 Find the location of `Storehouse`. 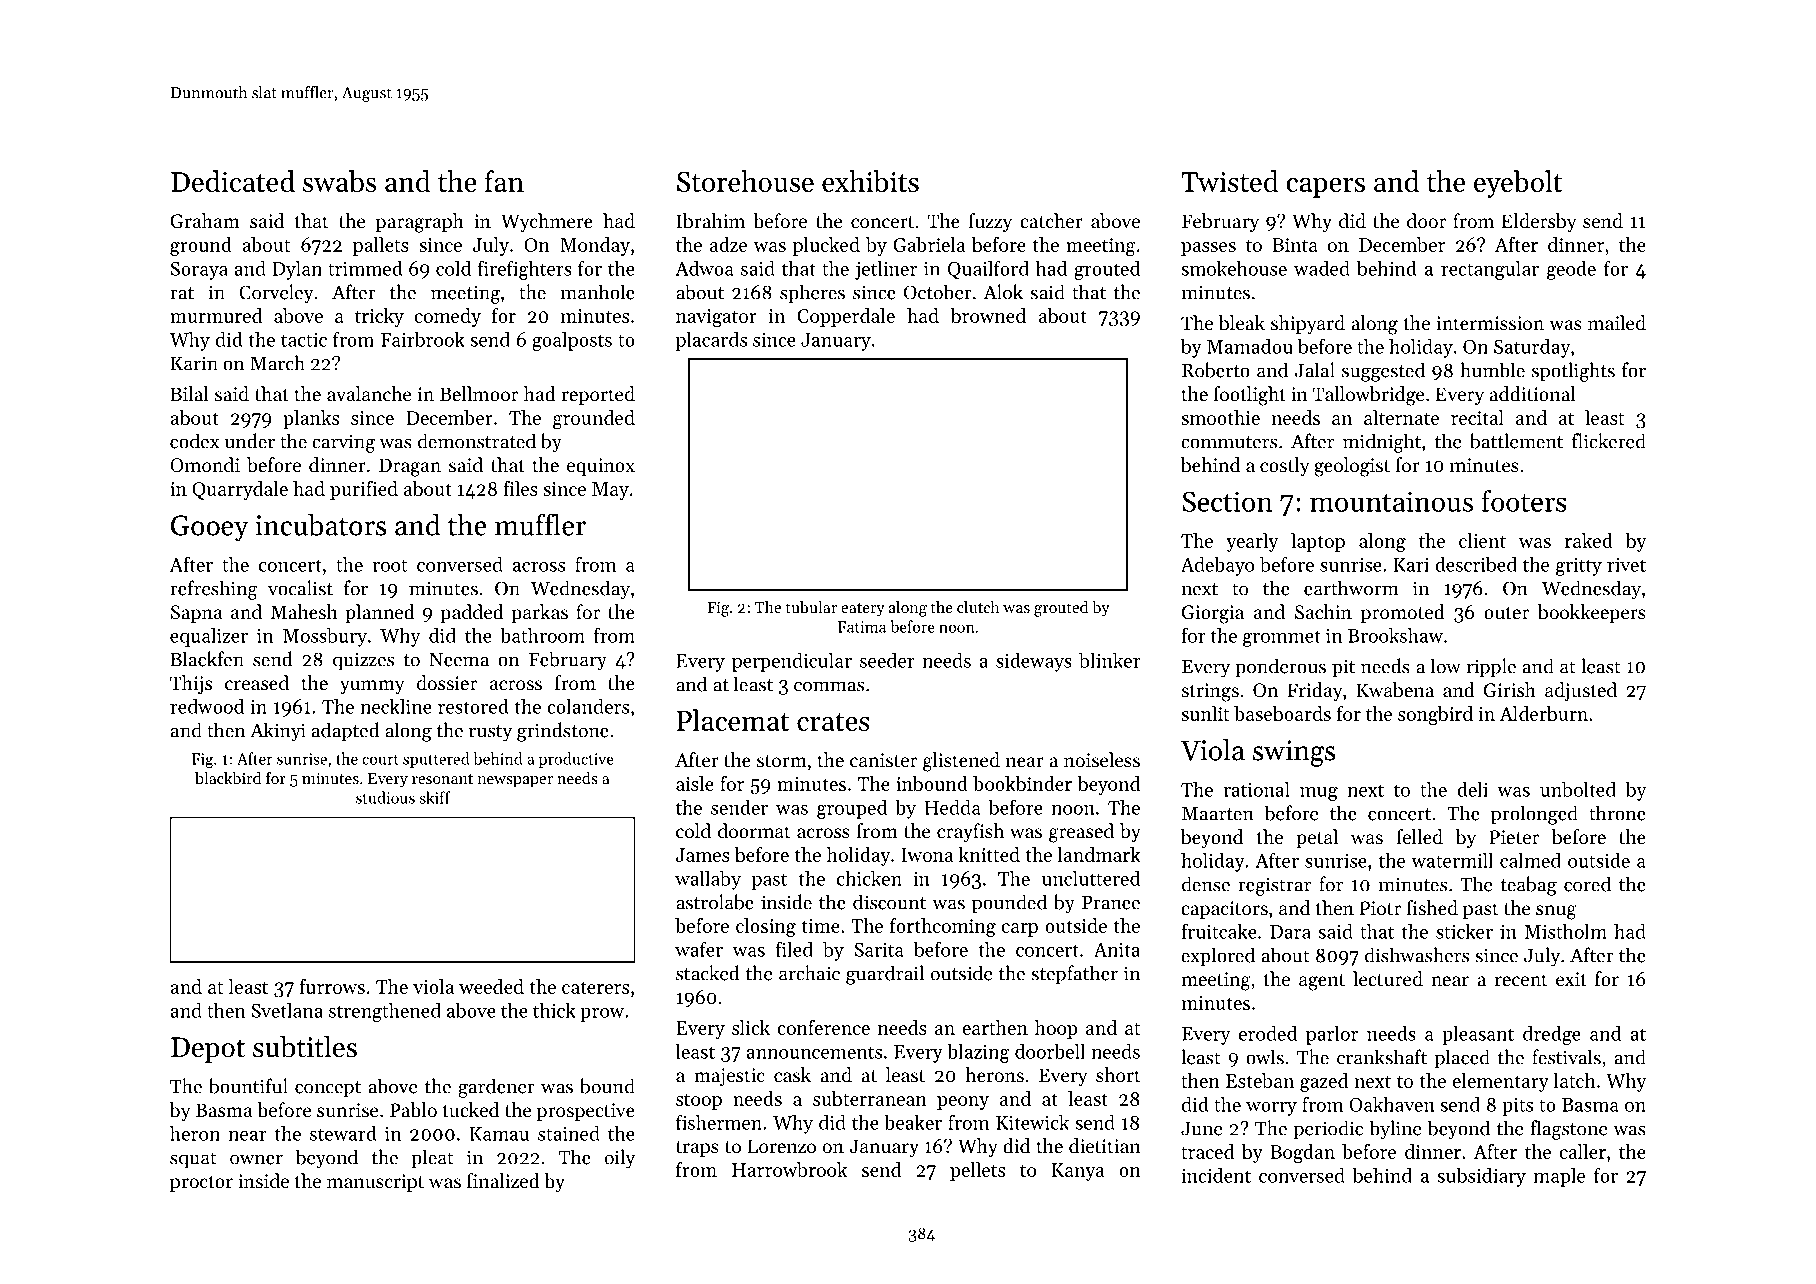

Storehouse is located at coordinates (745, 181).
